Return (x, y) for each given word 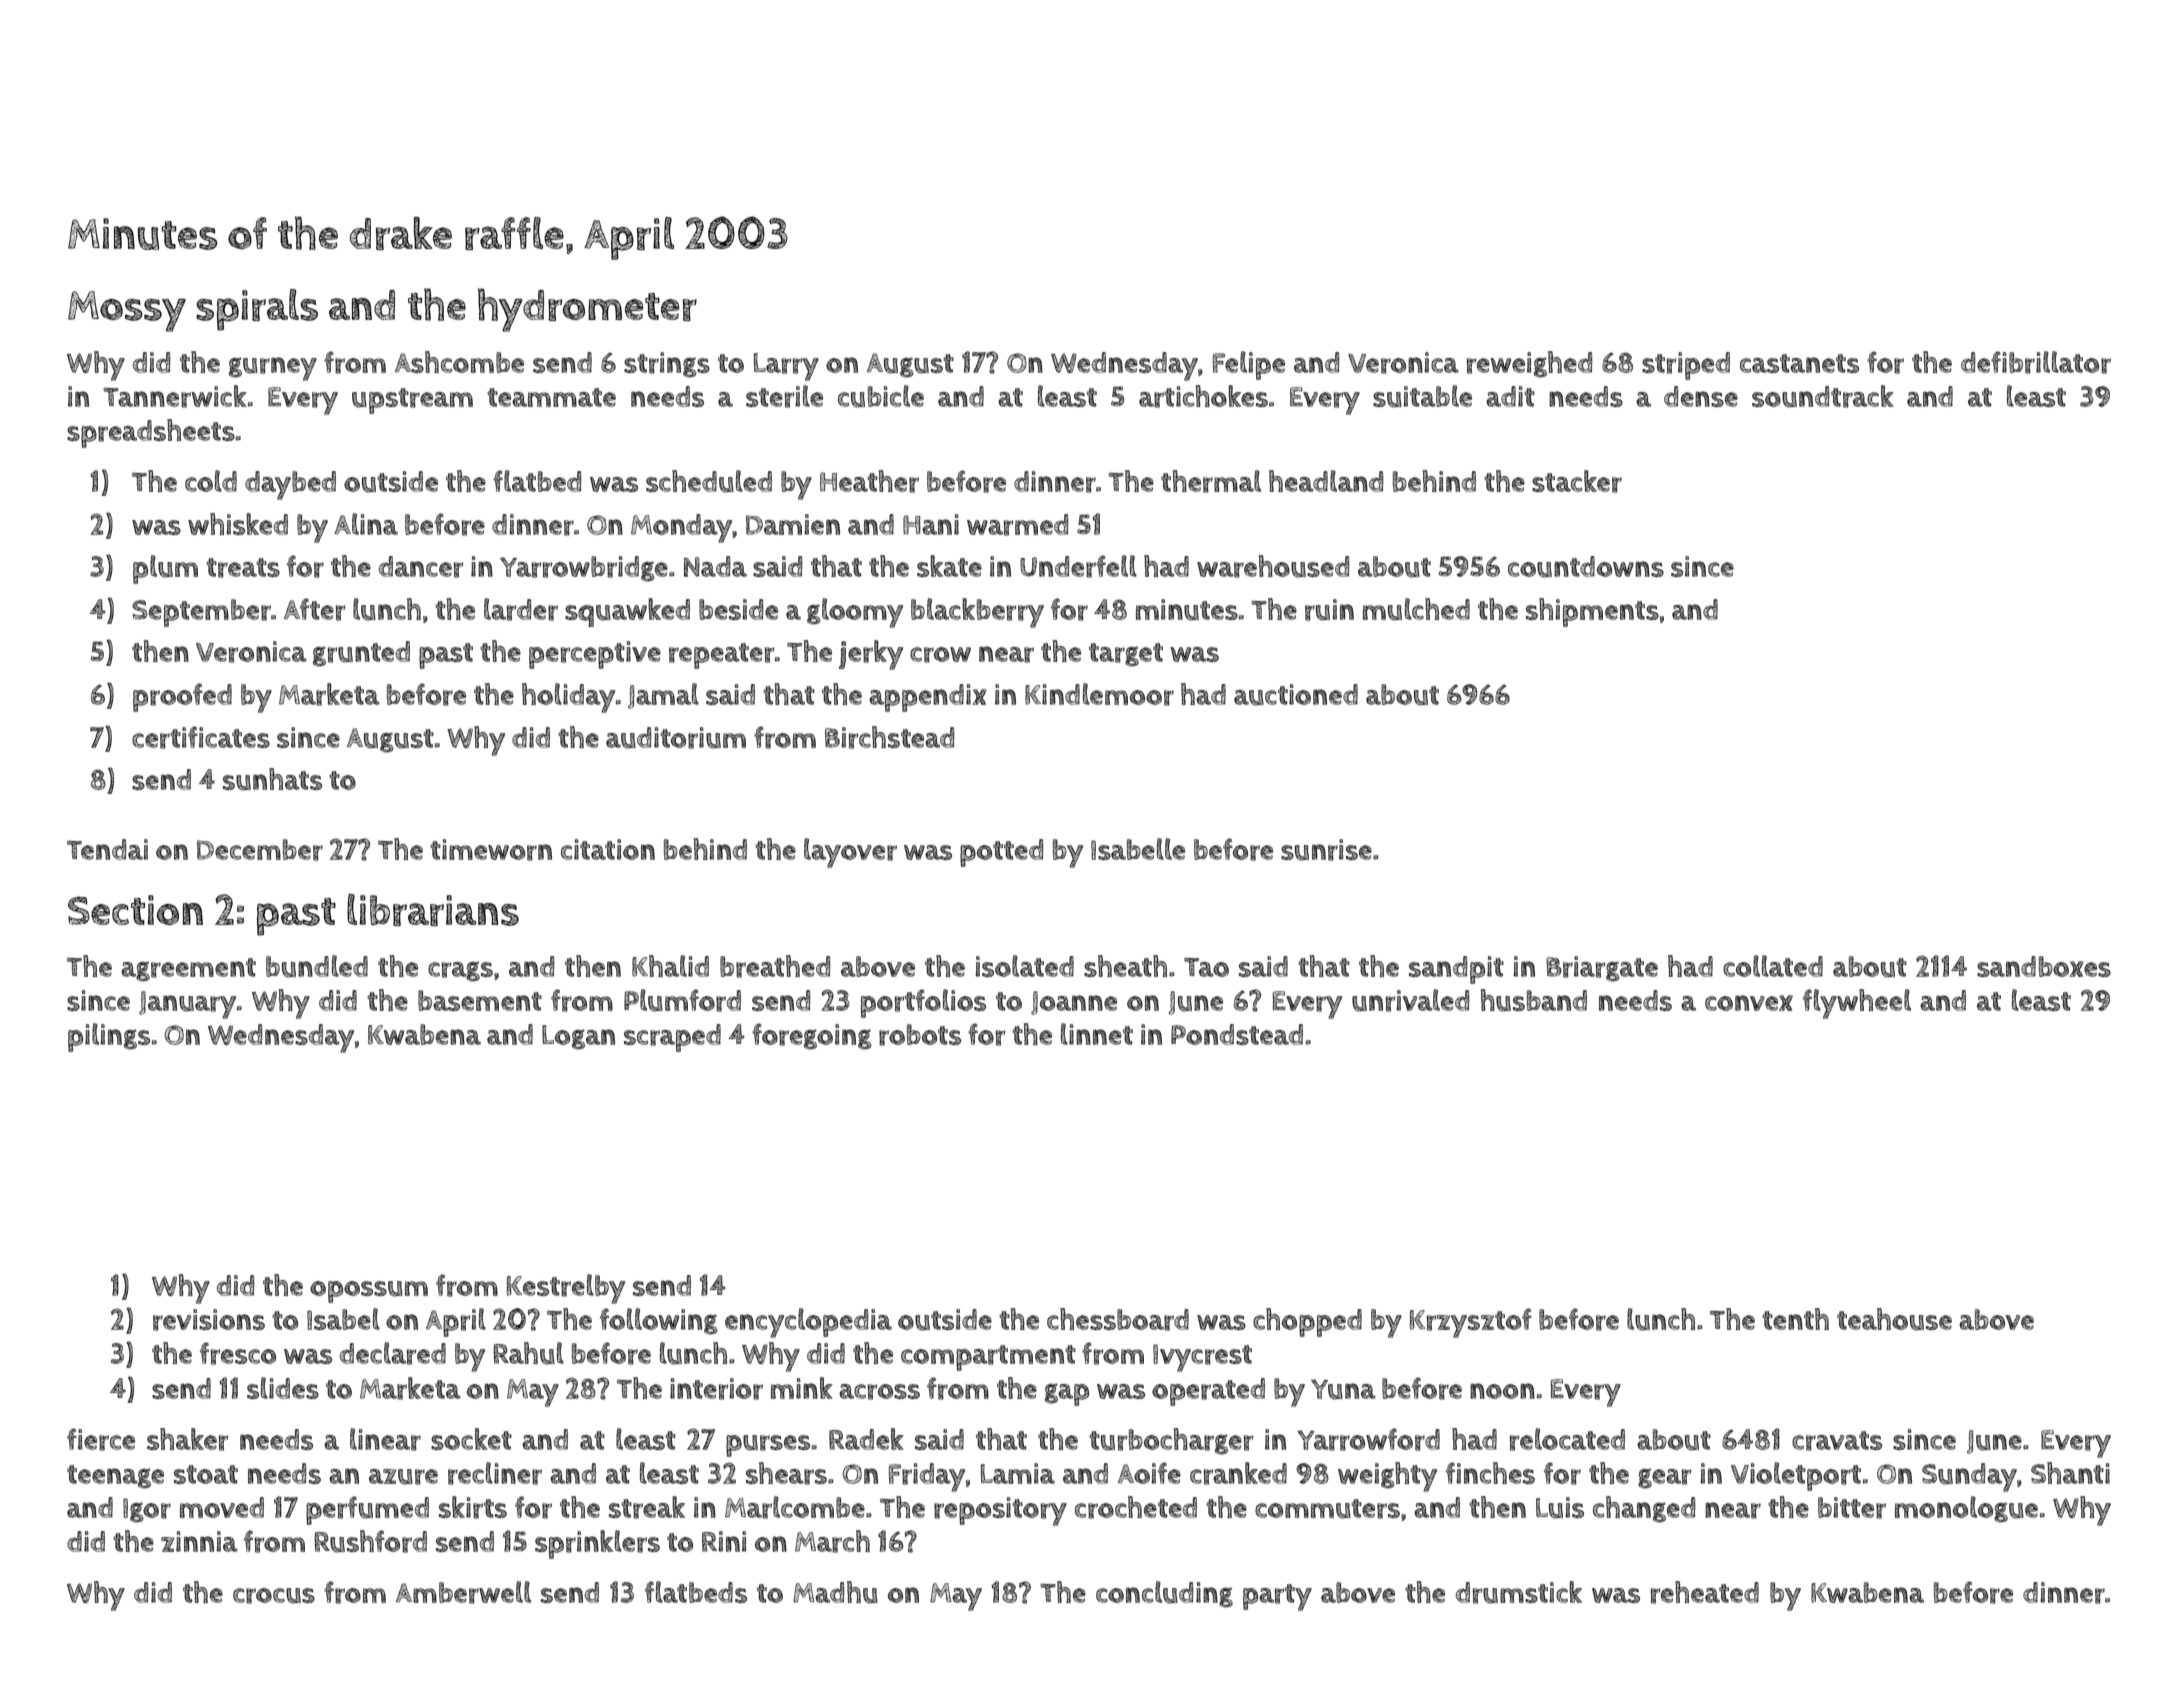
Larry (786, 367)
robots (920, 1035)
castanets (1799, 363)
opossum (369, 1292)
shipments (1592, 612)
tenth (1795, 1319)
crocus (274, 1596)
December (260, 850)
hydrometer (587, 310)
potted (1002, 853)
